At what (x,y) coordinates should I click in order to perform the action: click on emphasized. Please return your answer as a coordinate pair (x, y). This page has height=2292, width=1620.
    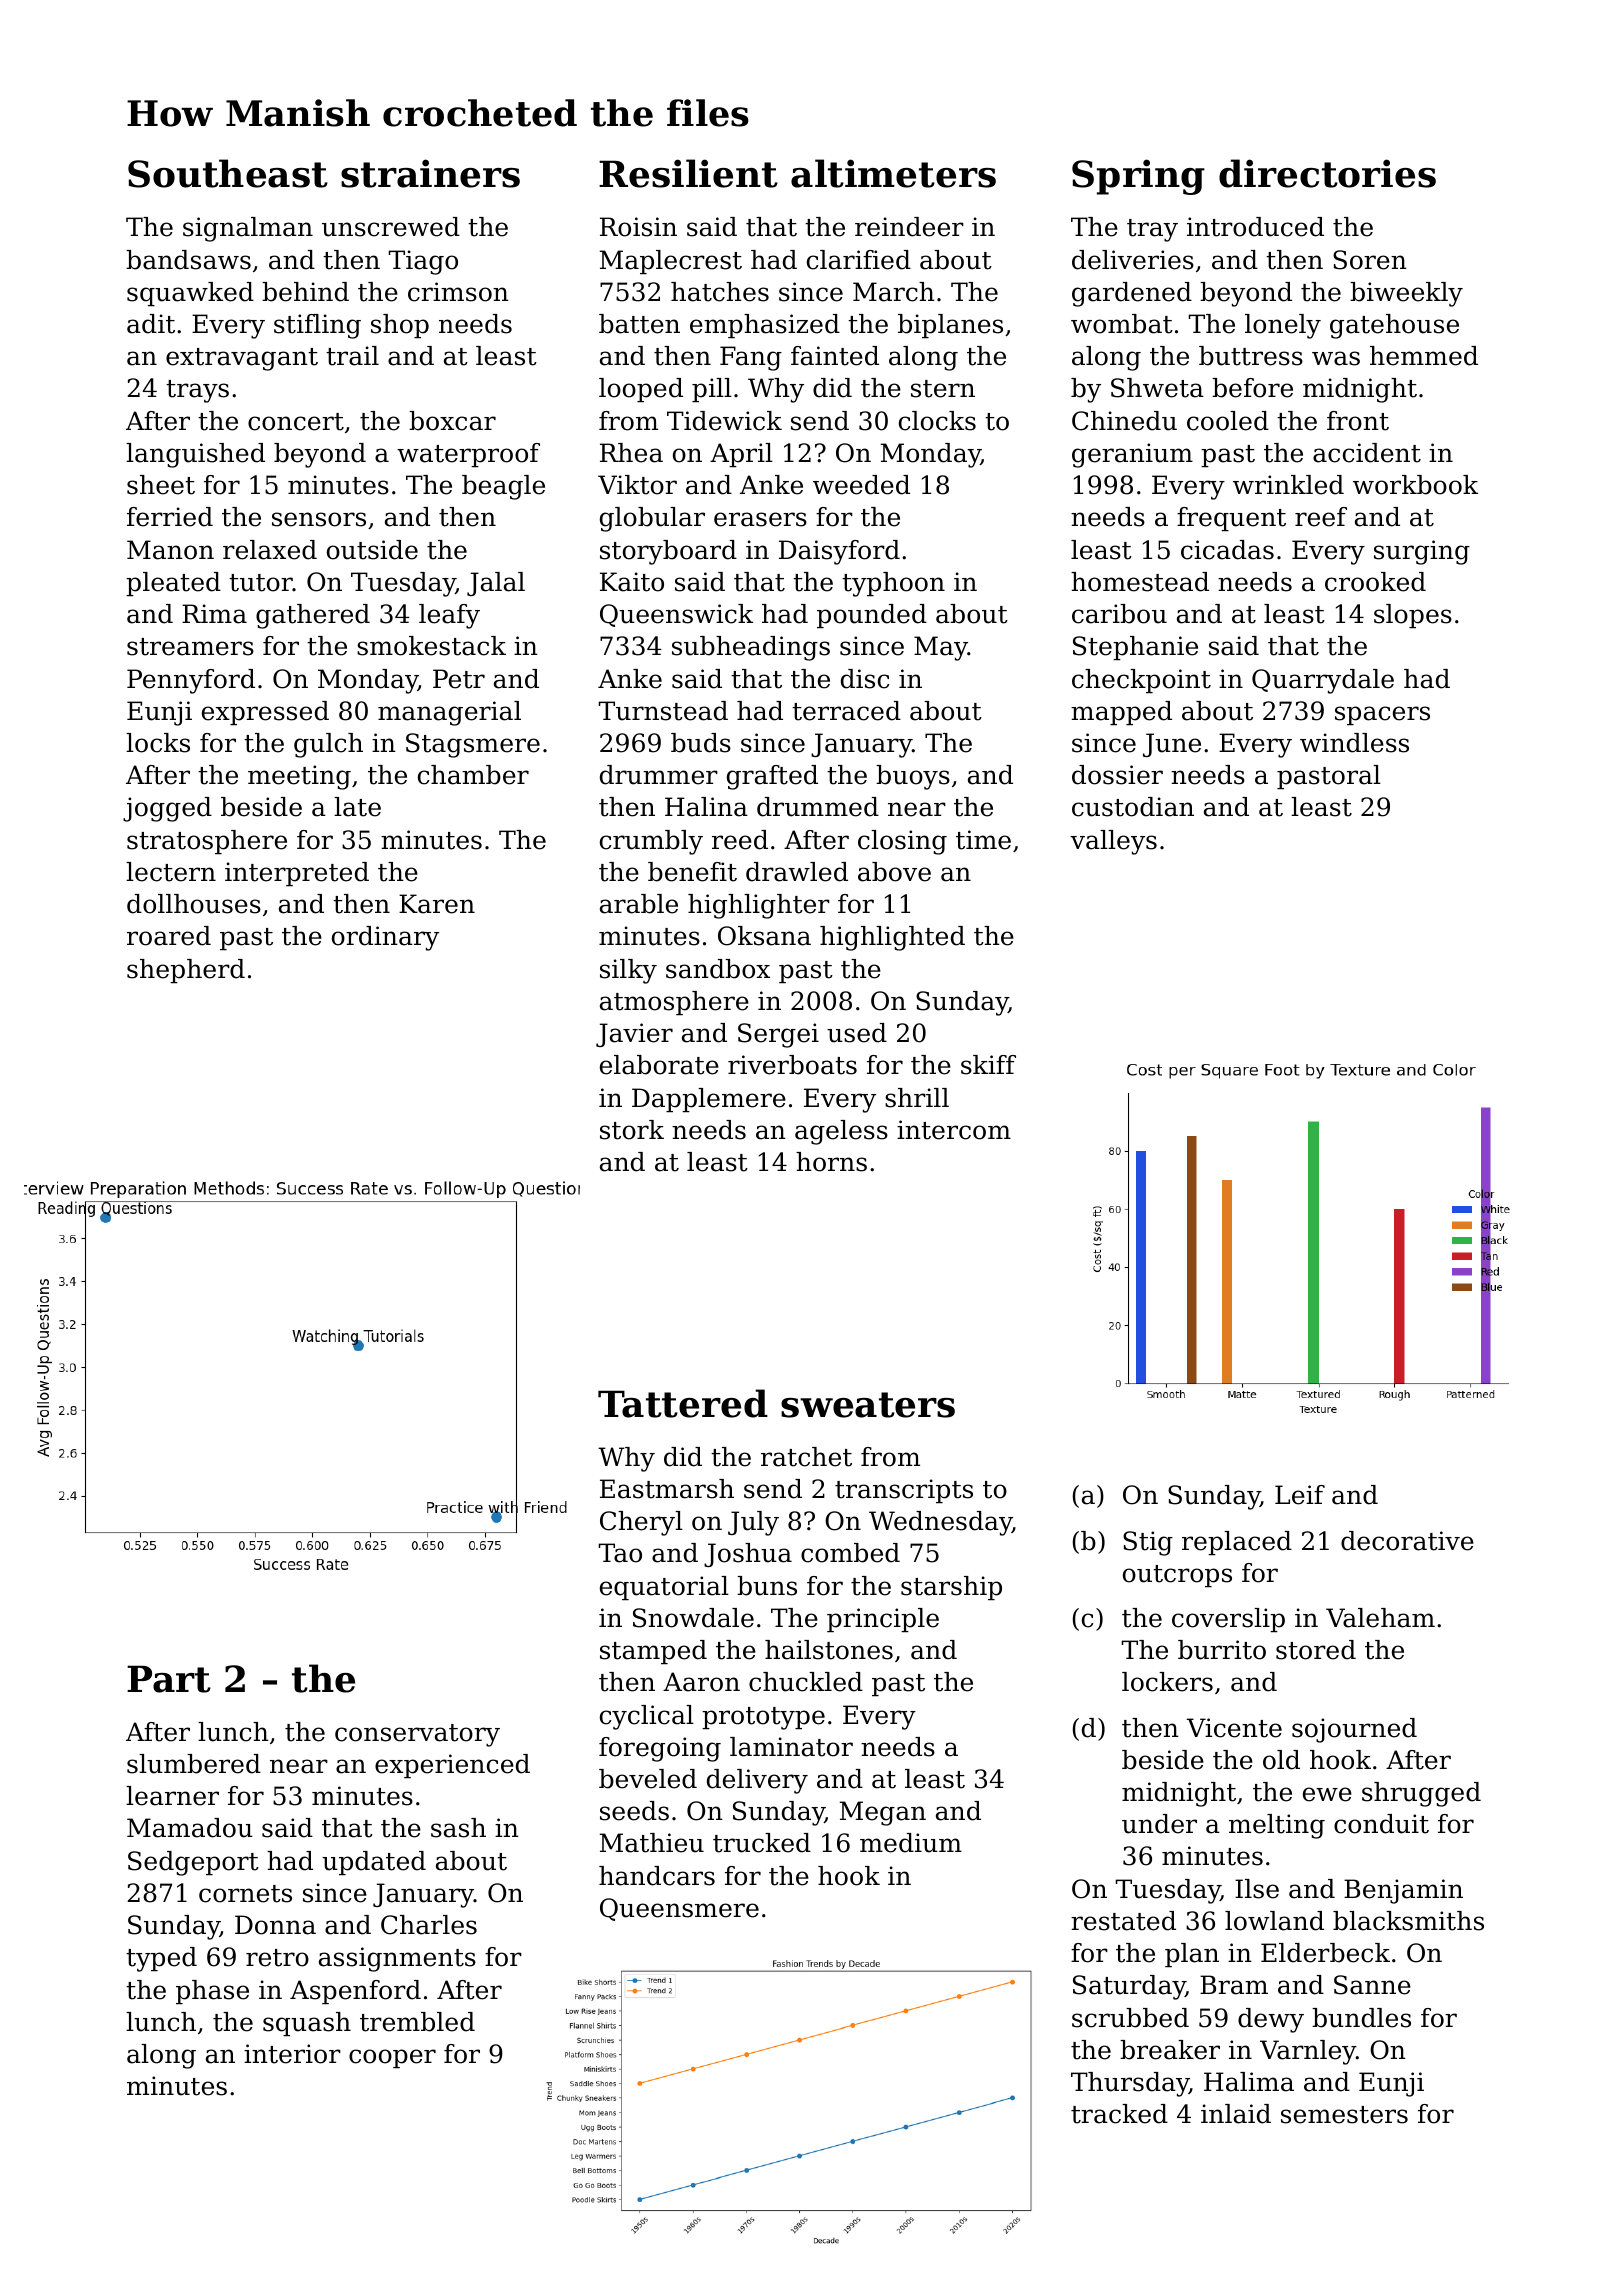
    Looking at the image, I should click on (765, 326).
